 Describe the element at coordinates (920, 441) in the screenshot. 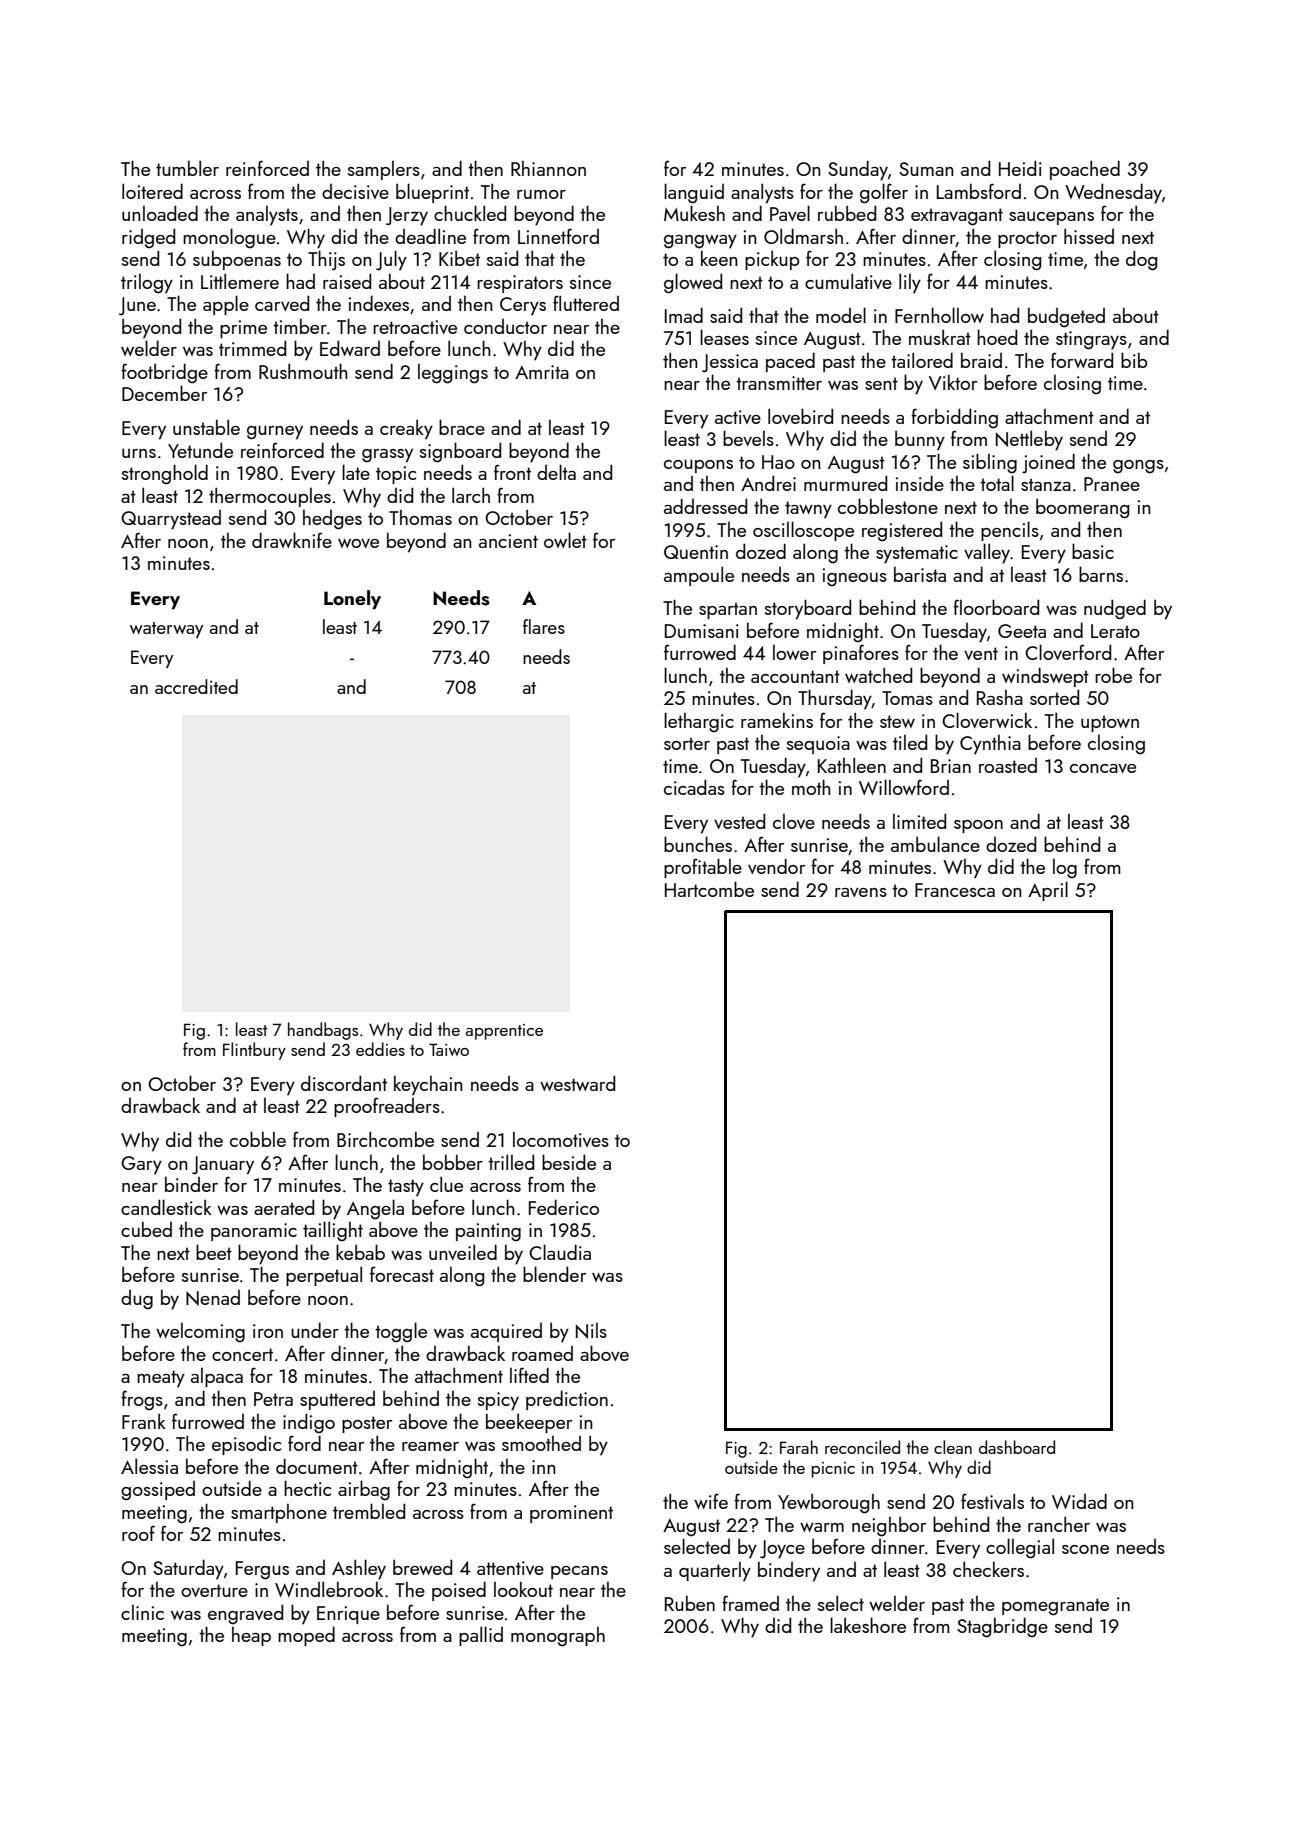

I see `bunny` at that location.
